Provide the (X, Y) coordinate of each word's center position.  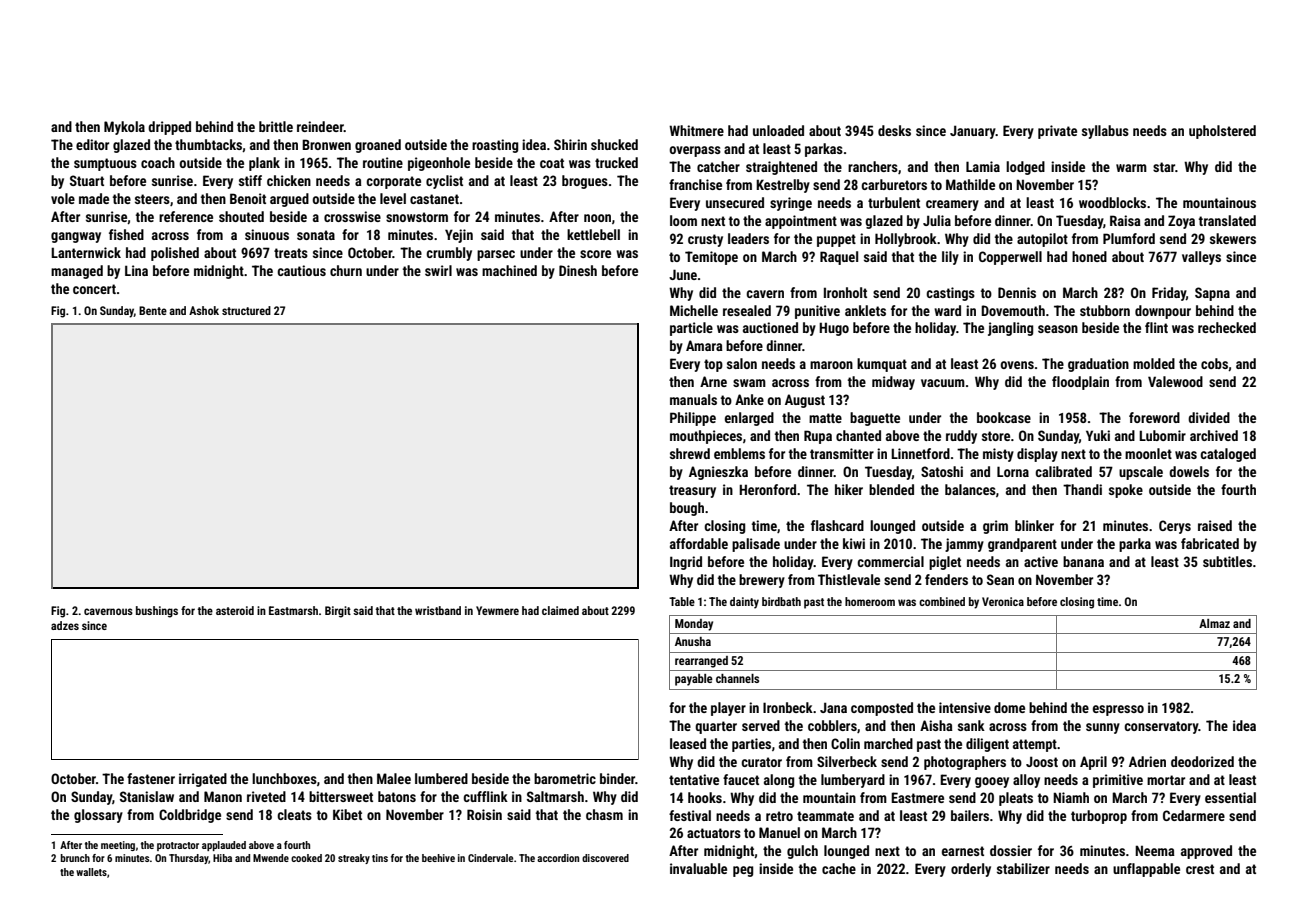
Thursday (188, 859)
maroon (831, 365)
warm (1131, 168)
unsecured (735, 202)
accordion (558, 858)
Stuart (87, 180)
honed (1089, 256)
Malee (394, 778)
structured (246, 310)
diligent (987, 745)
